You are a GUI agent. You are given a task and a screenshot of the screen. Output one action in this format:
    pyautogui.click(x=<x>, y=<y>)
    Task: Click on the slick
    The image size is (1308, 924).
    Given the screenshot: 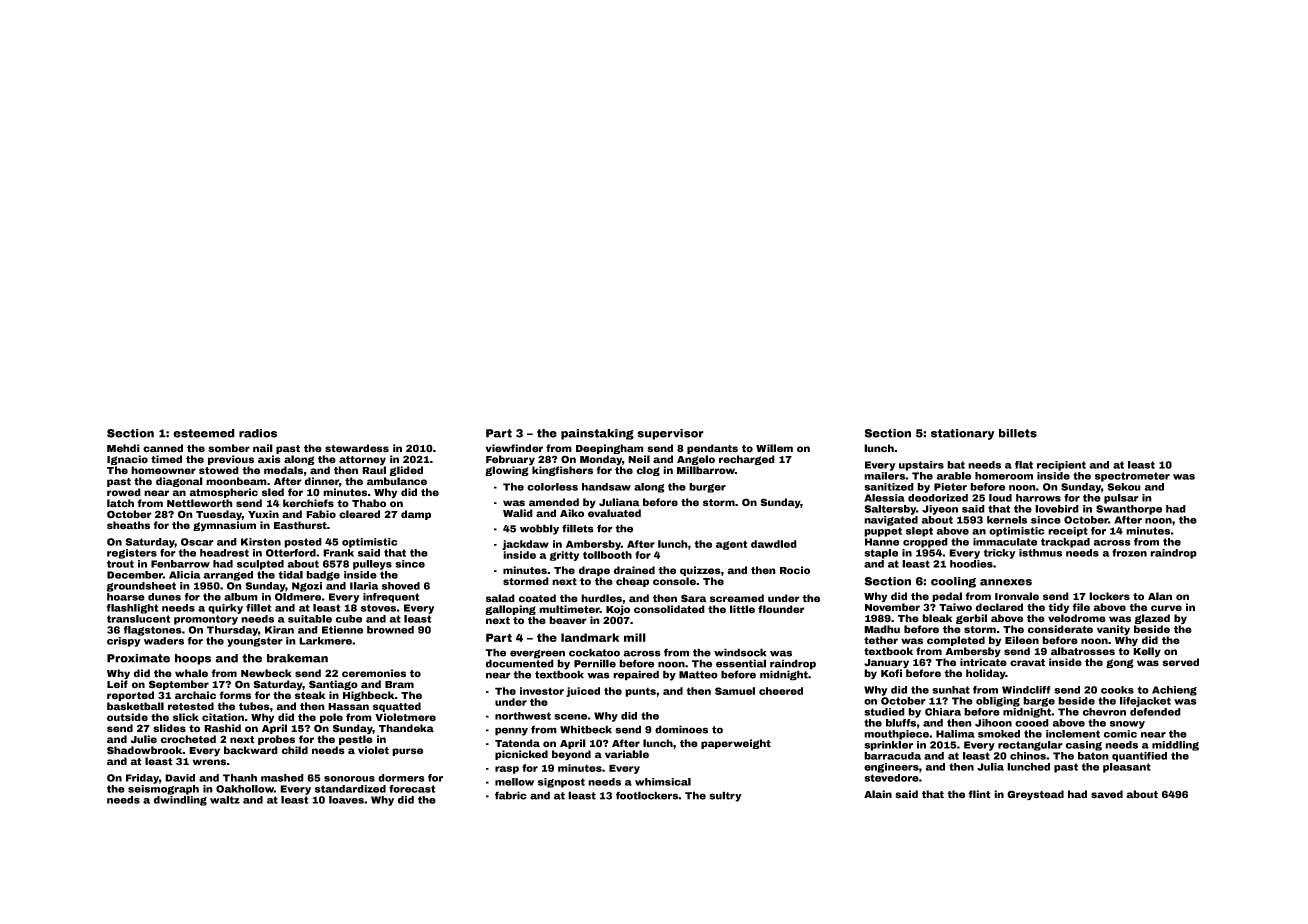 What is the action you would take?
    pyautogui.click(x=186, y=717)
